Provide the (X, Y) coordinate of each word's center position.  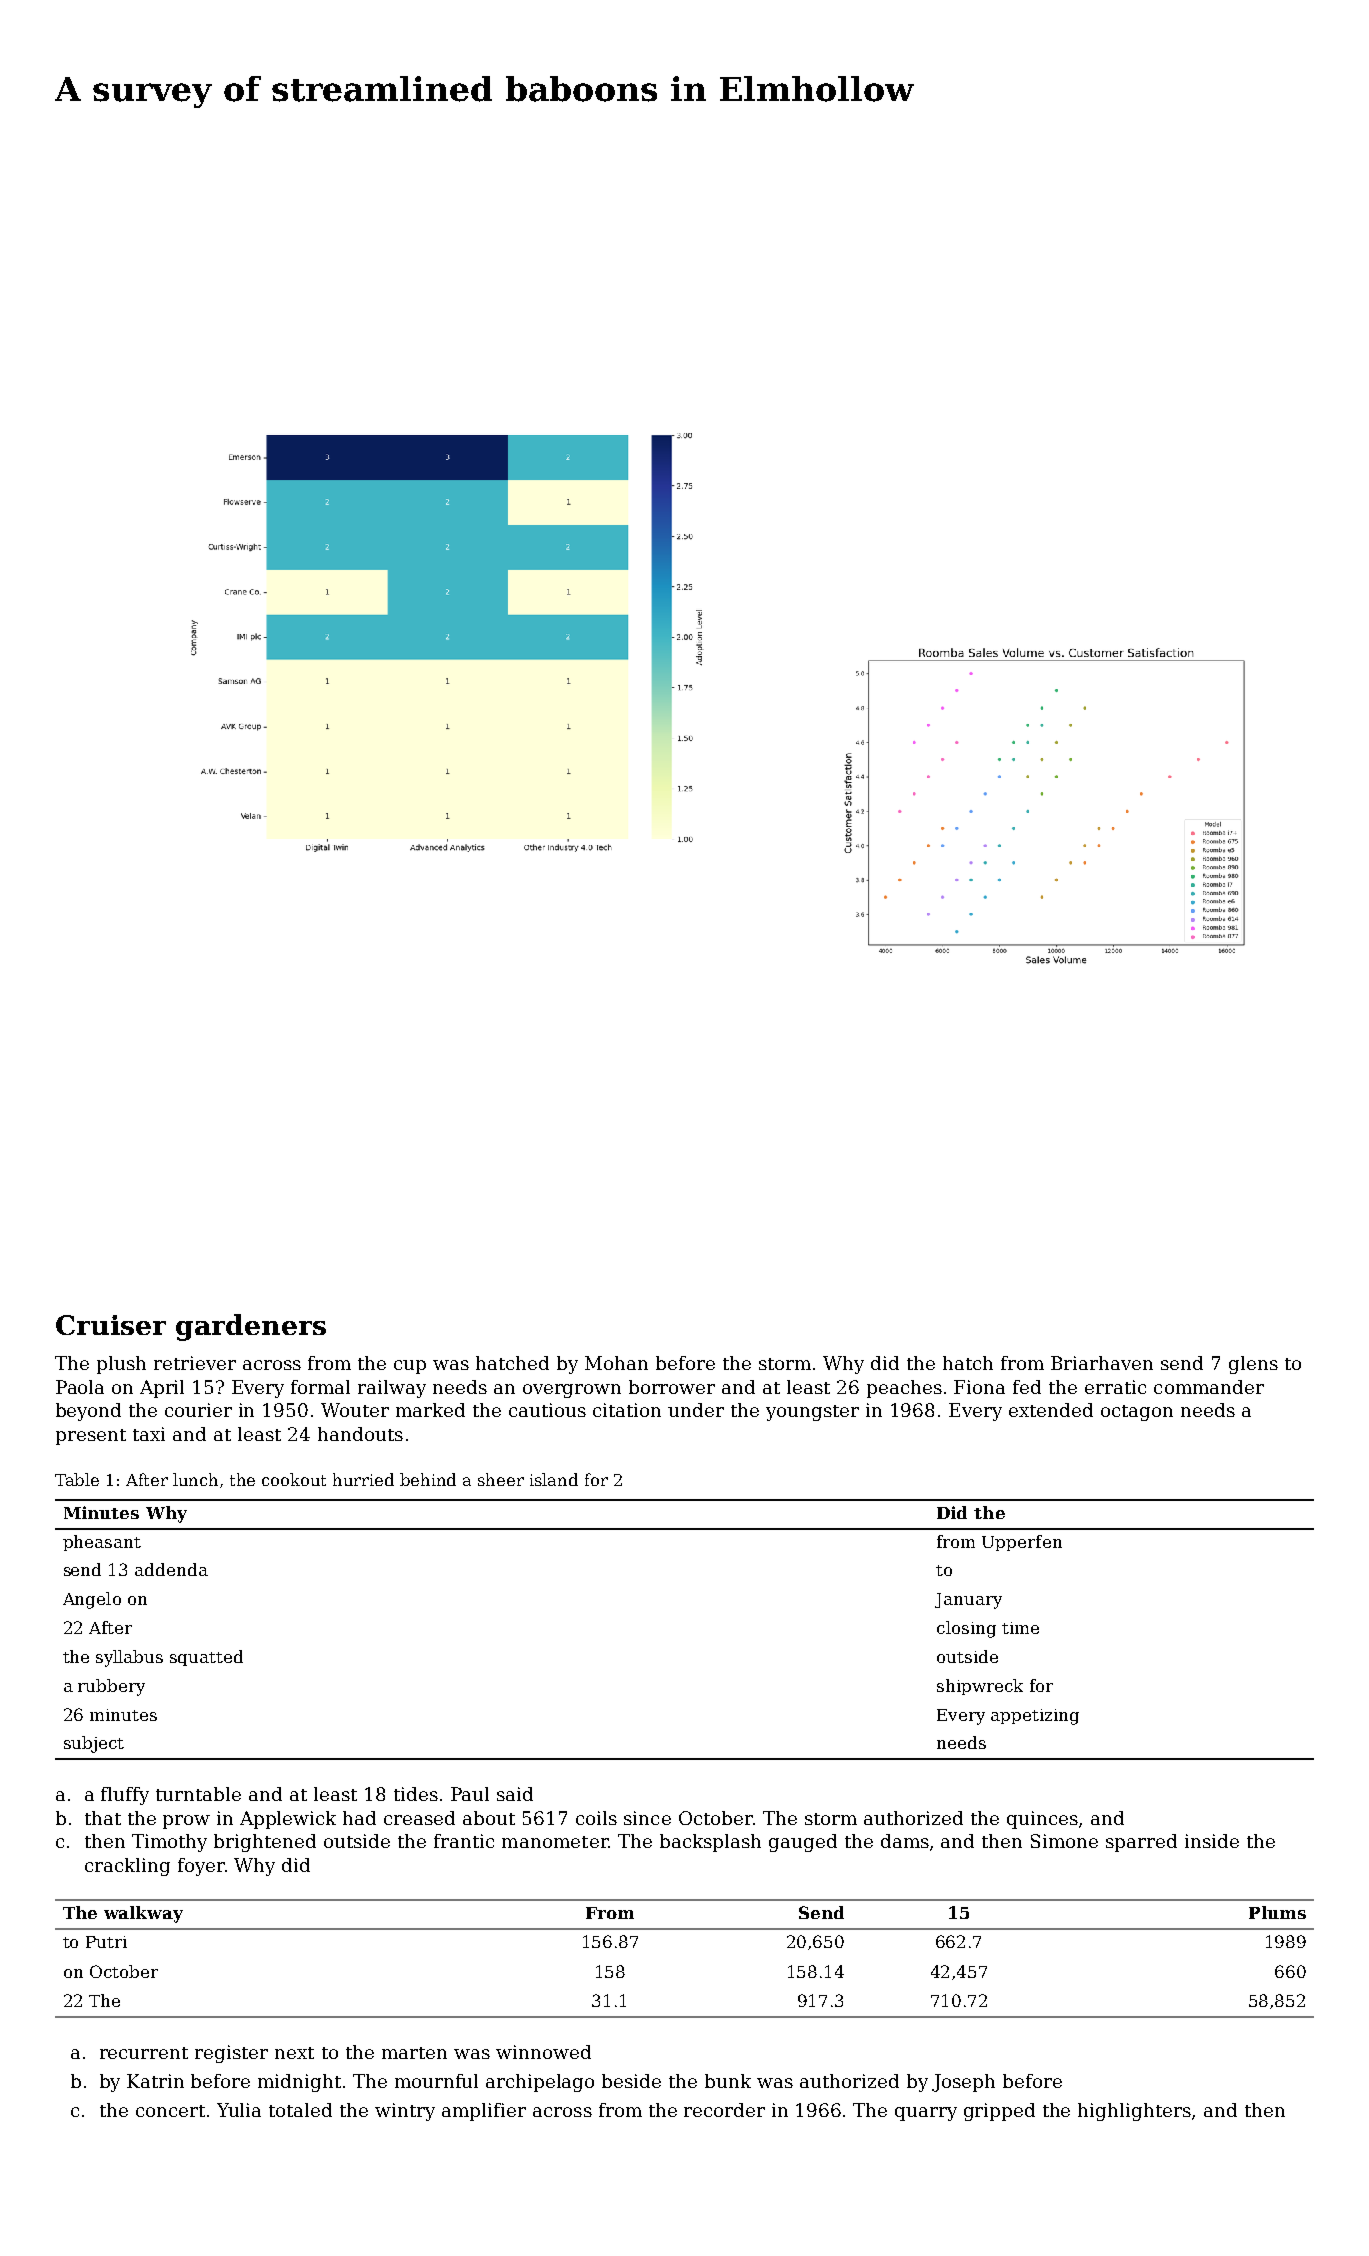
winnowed (543, 2052)
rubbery (111, 1687)
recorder (724, 2110)
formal (320, 1387)
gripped (999, 2112)
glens (1253, 1365)
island (554, 1479)
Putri (106, 1942)
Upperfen (1022, 1543)
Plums (1277, 1912)
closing (966, 1629)
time (1020, 1628)
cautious (547, 1410)
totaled (300, 2110)
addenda (171, 1569)
